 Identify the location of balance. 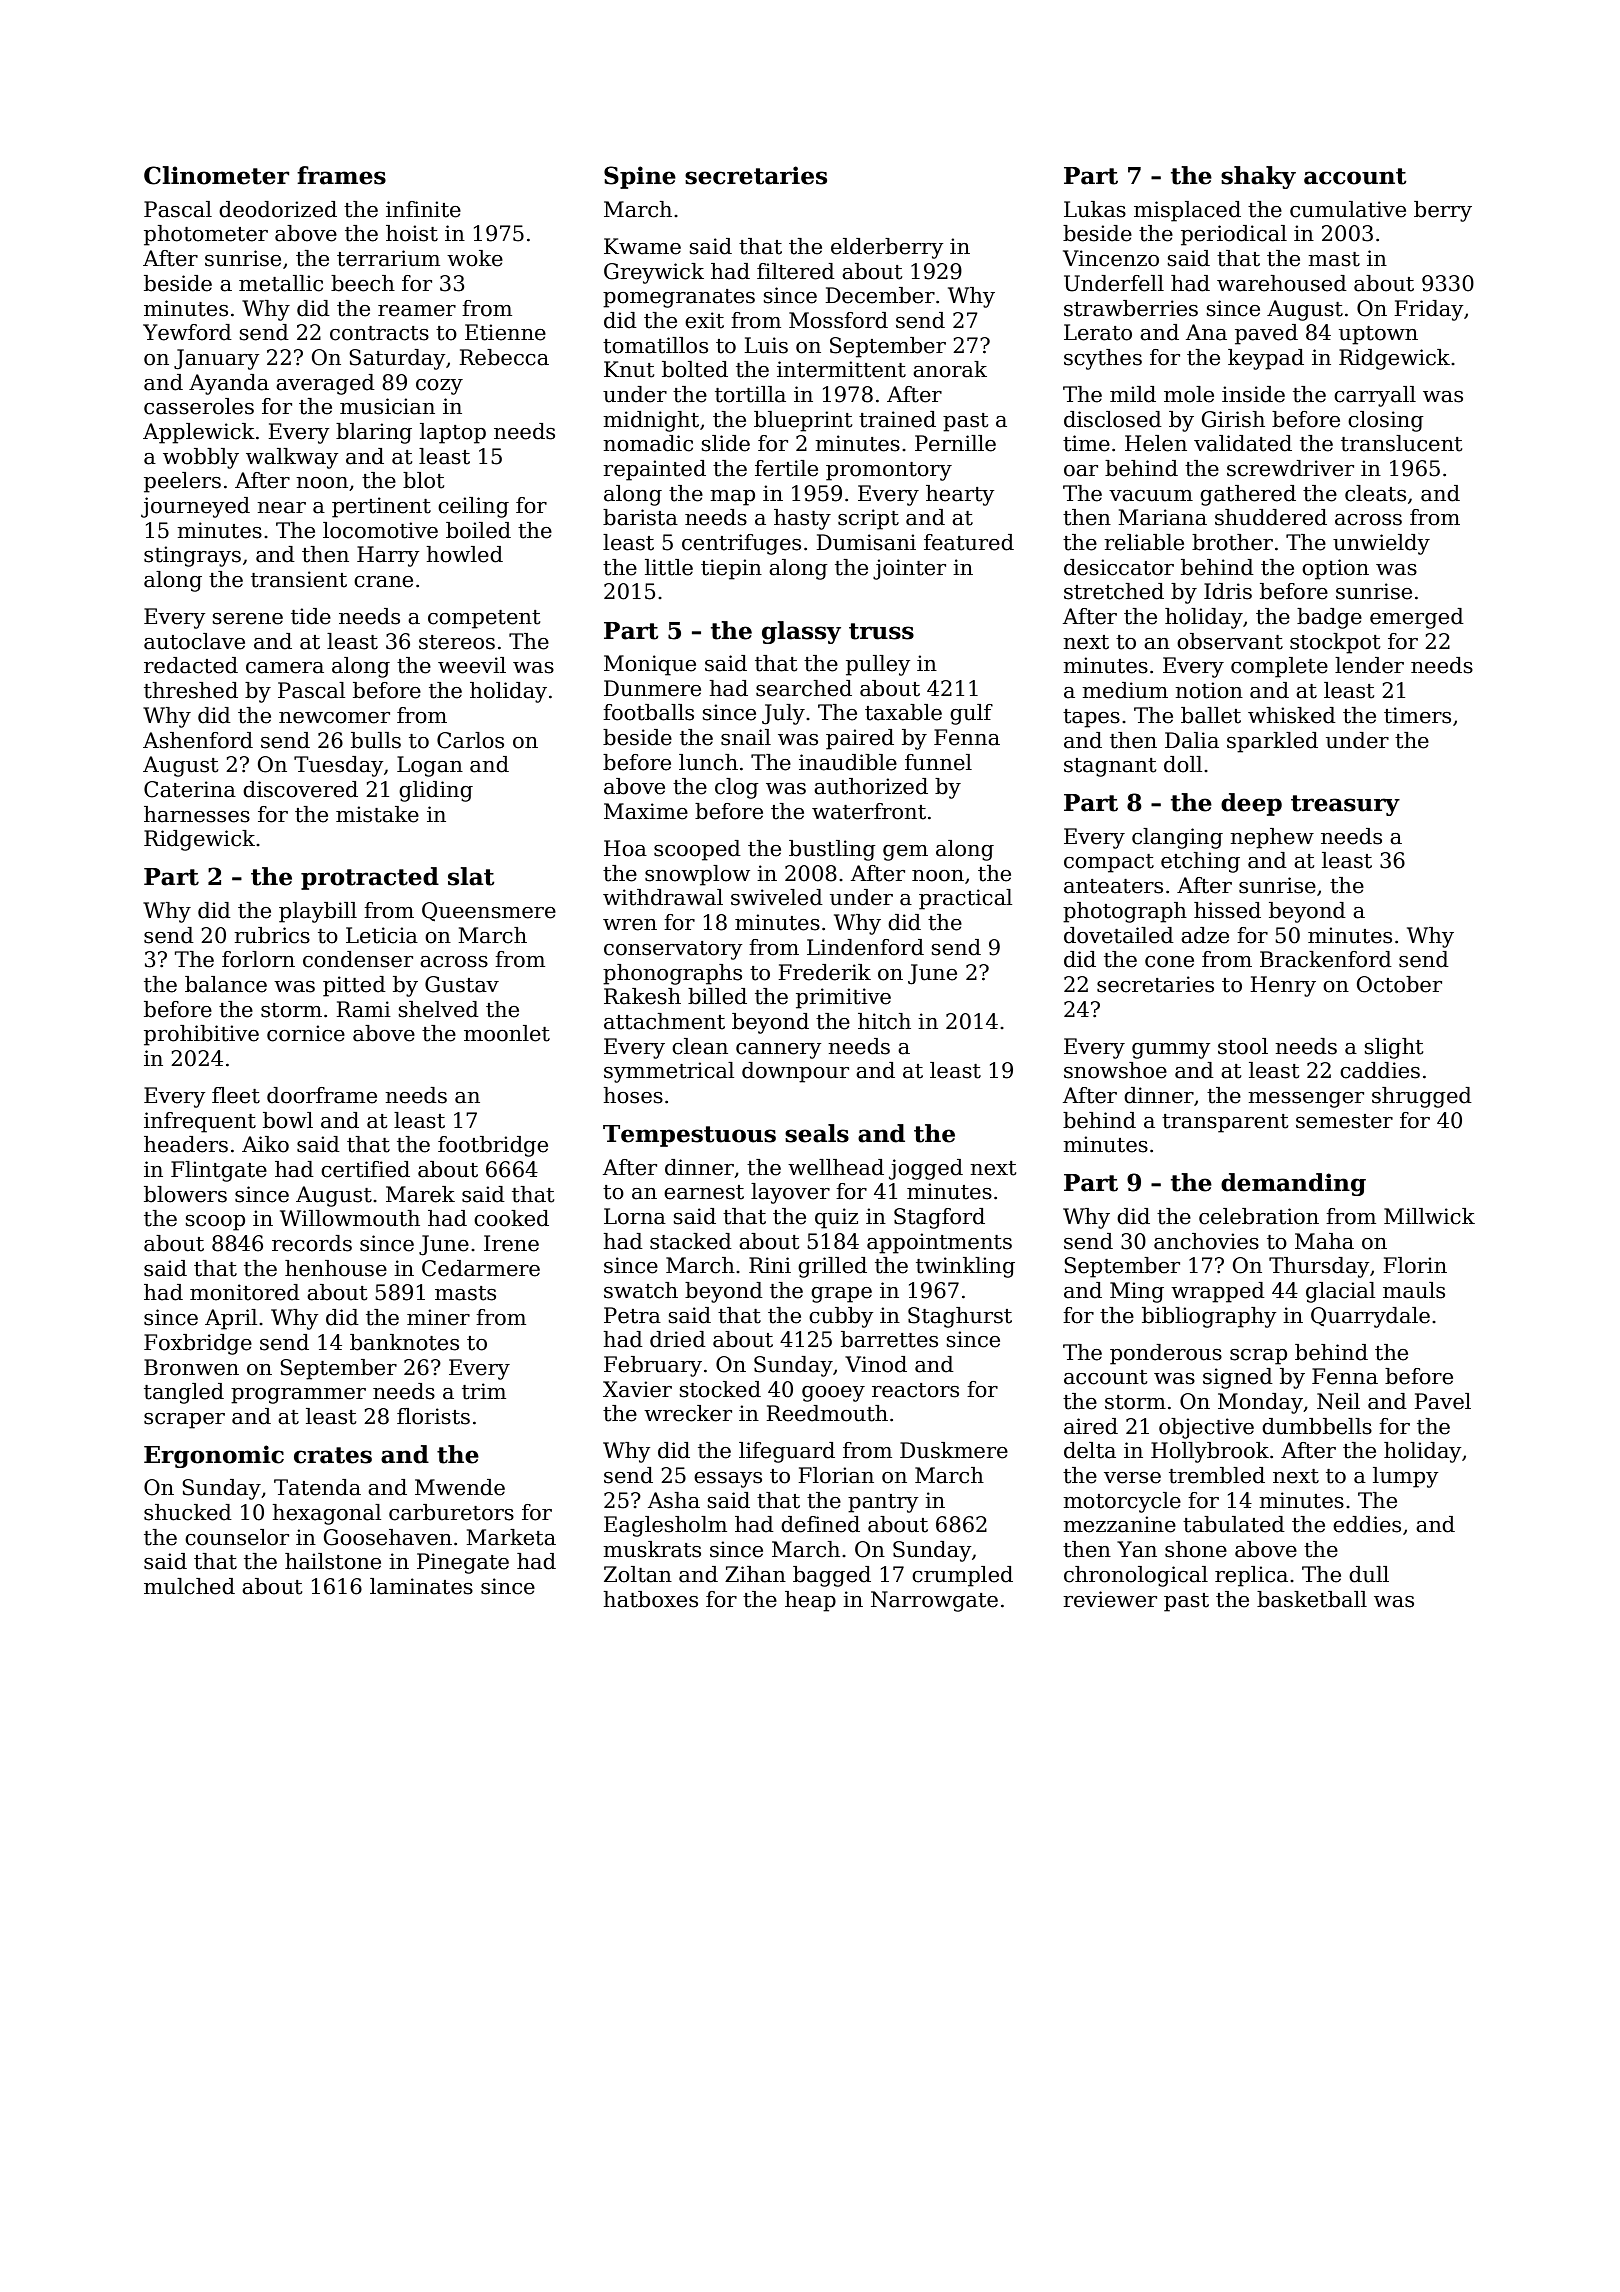
(226, 984).
